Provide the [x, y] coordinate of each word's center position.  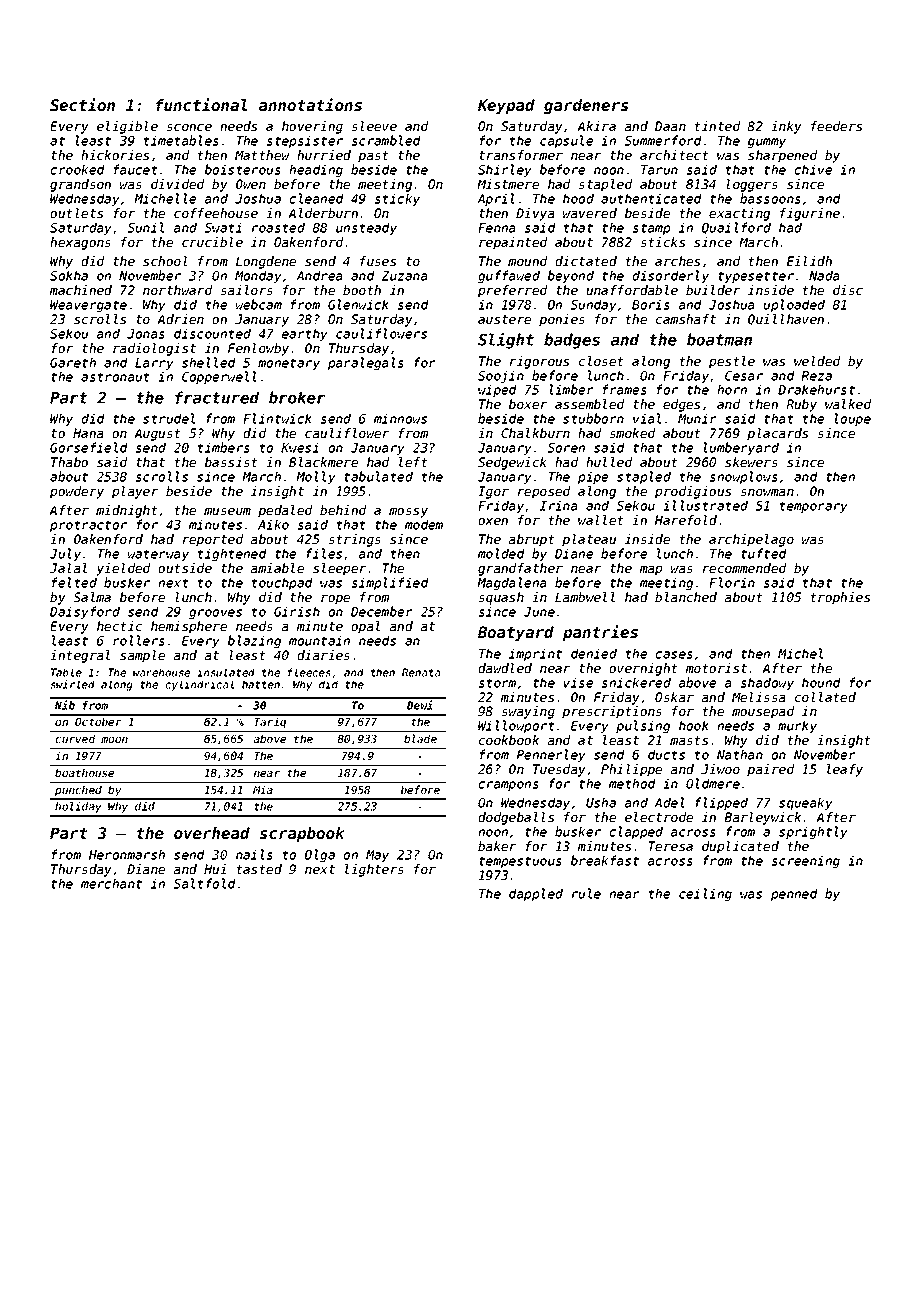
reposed [544, 492]
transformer [521, 155]
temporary [813, 507]
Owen [251, 184]
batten [261, 684]
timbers [224, 447]
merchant [111, 883]
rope [335, 600]
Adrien [180, 319]
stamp [651, 229]
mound [528, 261]
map [651, 571]
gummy [767, 143]
